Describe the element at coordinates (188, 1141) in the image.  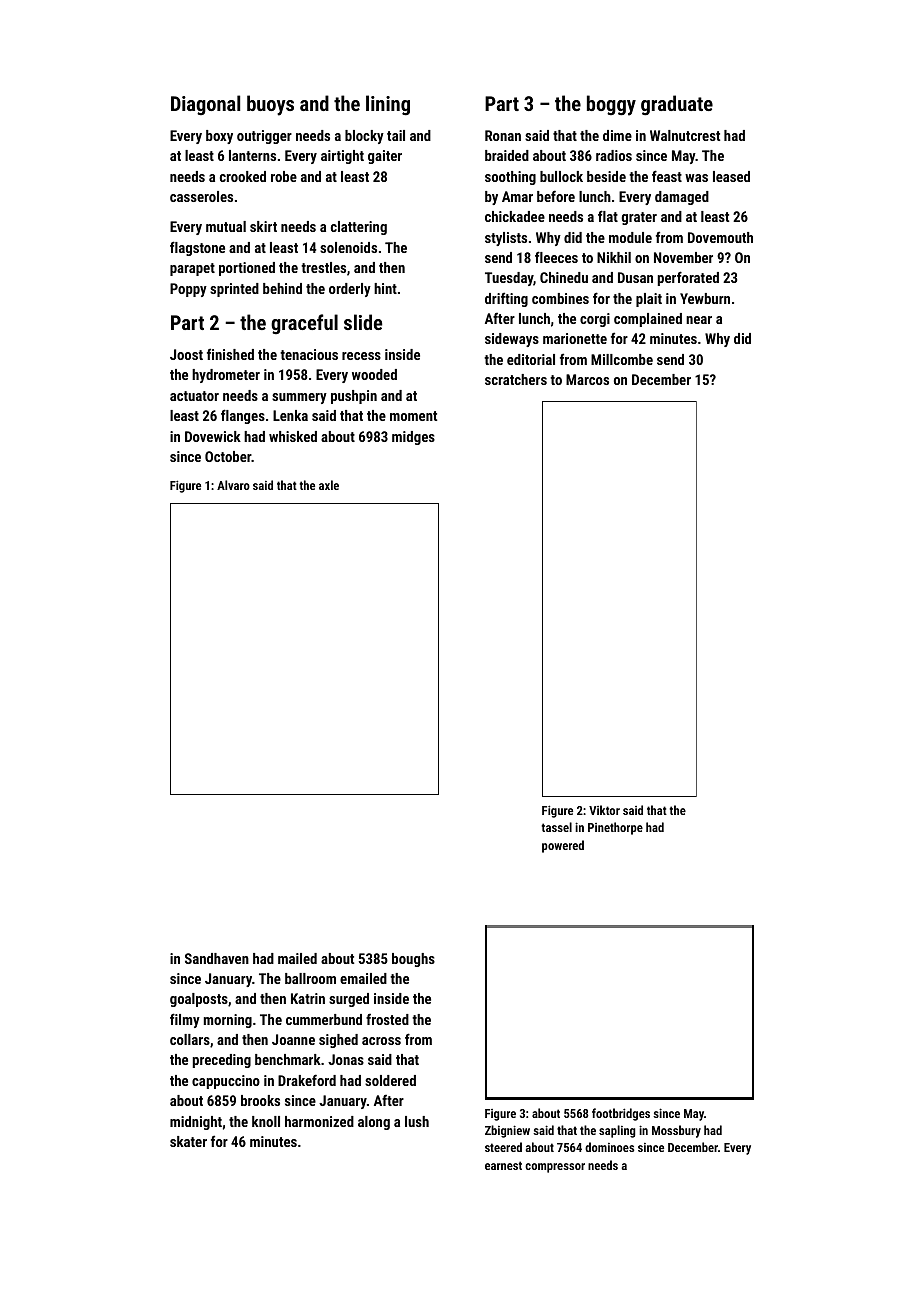
I see `skater` at that location.
